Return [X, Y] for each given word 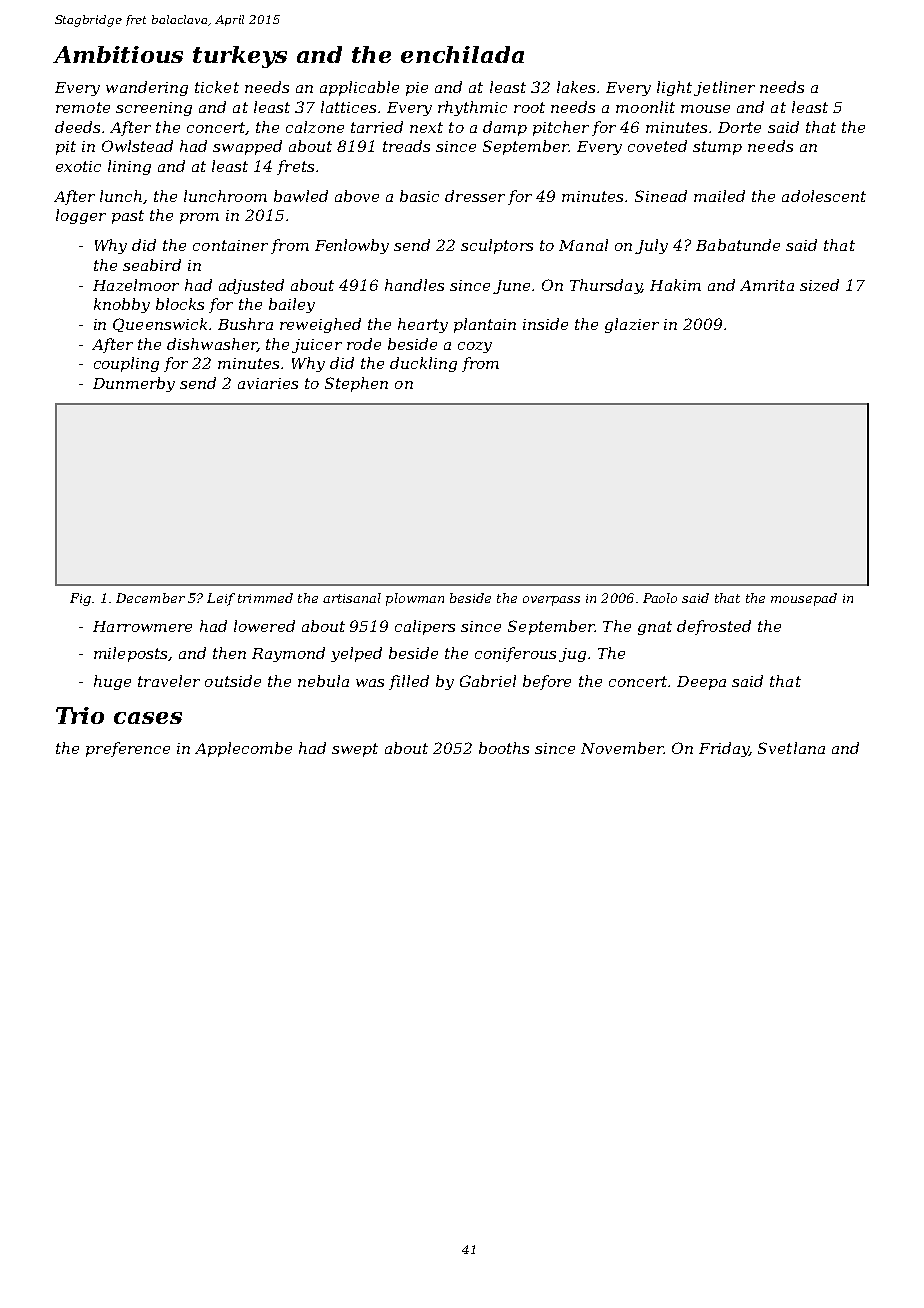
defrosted [714, 627]
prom [199, 218]
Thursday [606, 286]
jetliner [724, 88]
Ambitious [118, 54]
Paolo [660, 598]
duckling [423, 364]
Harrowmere [142, 626]
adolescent [824, 196]
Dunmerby [134, 384]
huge [112, 682]
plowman [415, 599]
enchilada [462, 54]
